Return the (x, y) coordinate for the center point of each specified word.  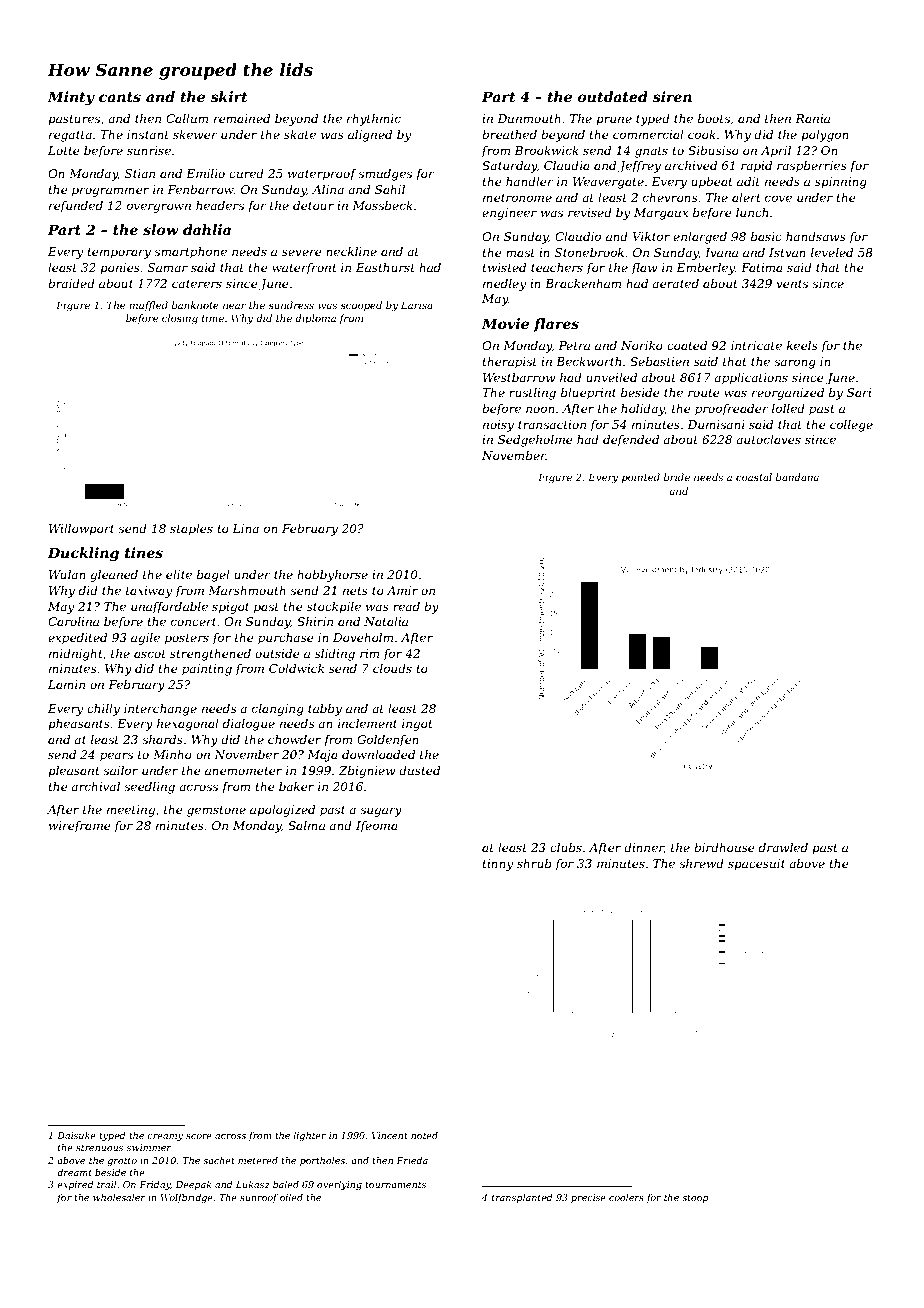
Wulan (67, 574)
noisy (498, 426)
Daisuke (76, 1135)
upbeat (712, 183)
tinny (497, 865)
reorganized (788, 394)
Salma (306, 825)
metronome (517, 198)
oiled (291, 1197)
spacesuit (756, 865)
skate (300, 134)
